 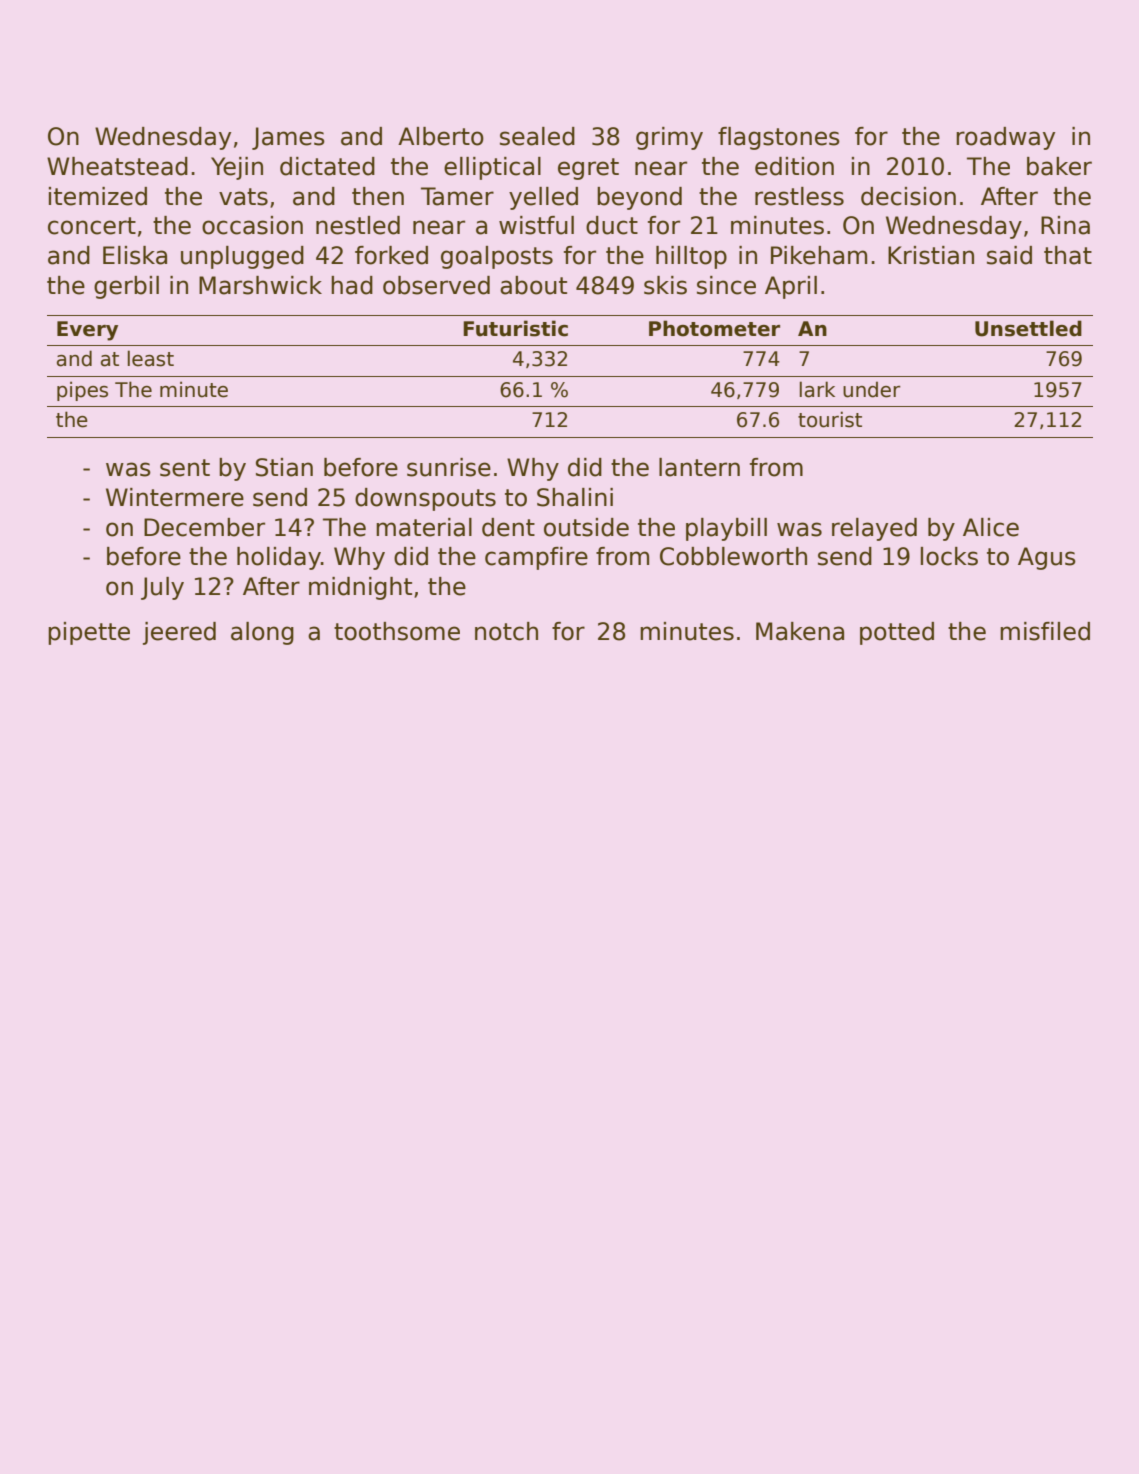 I want to click on that, so click(x=1068, y=255).
